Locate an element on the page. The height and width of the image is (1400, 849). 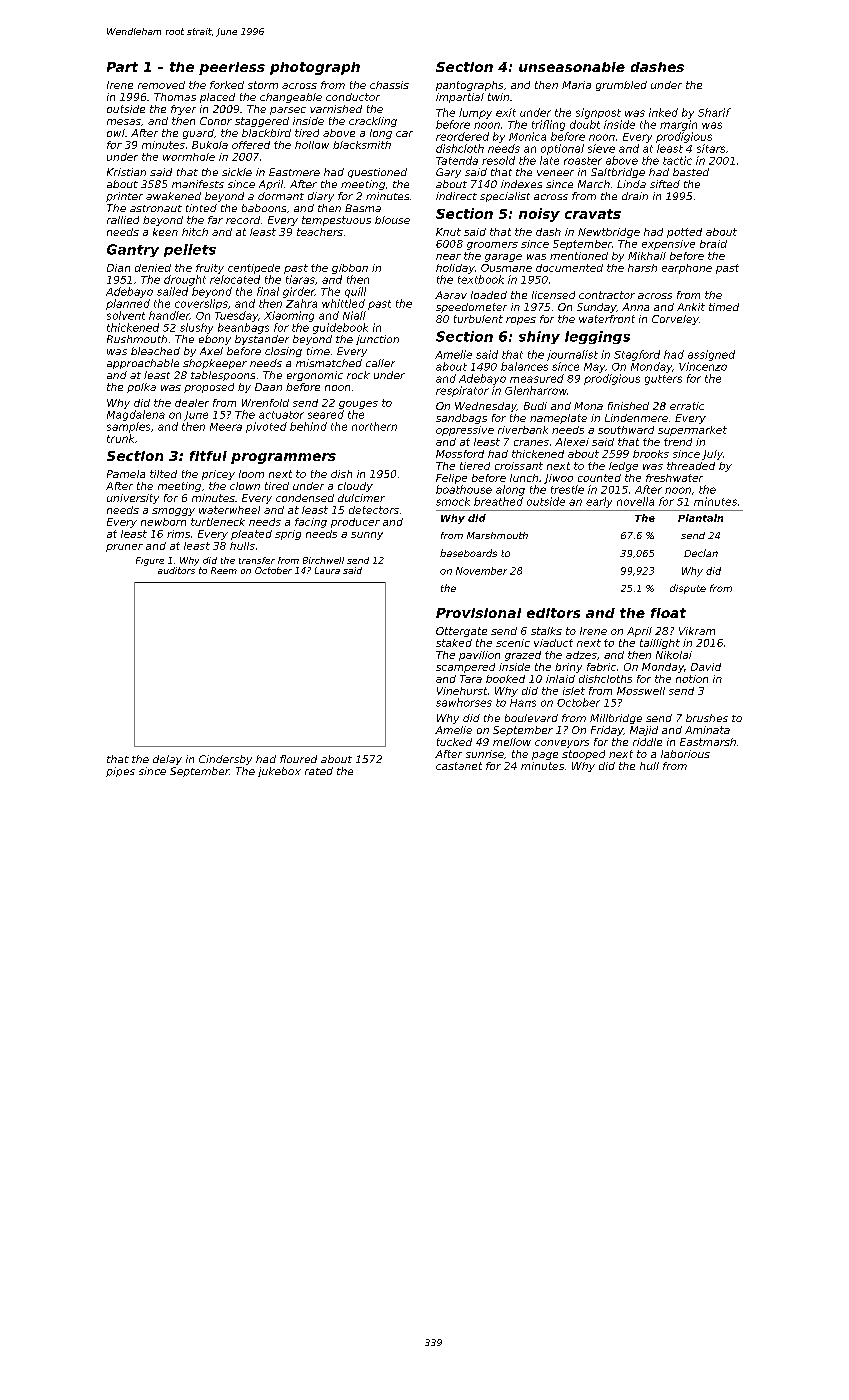
riverbank is located at coordinates (523, 430).
